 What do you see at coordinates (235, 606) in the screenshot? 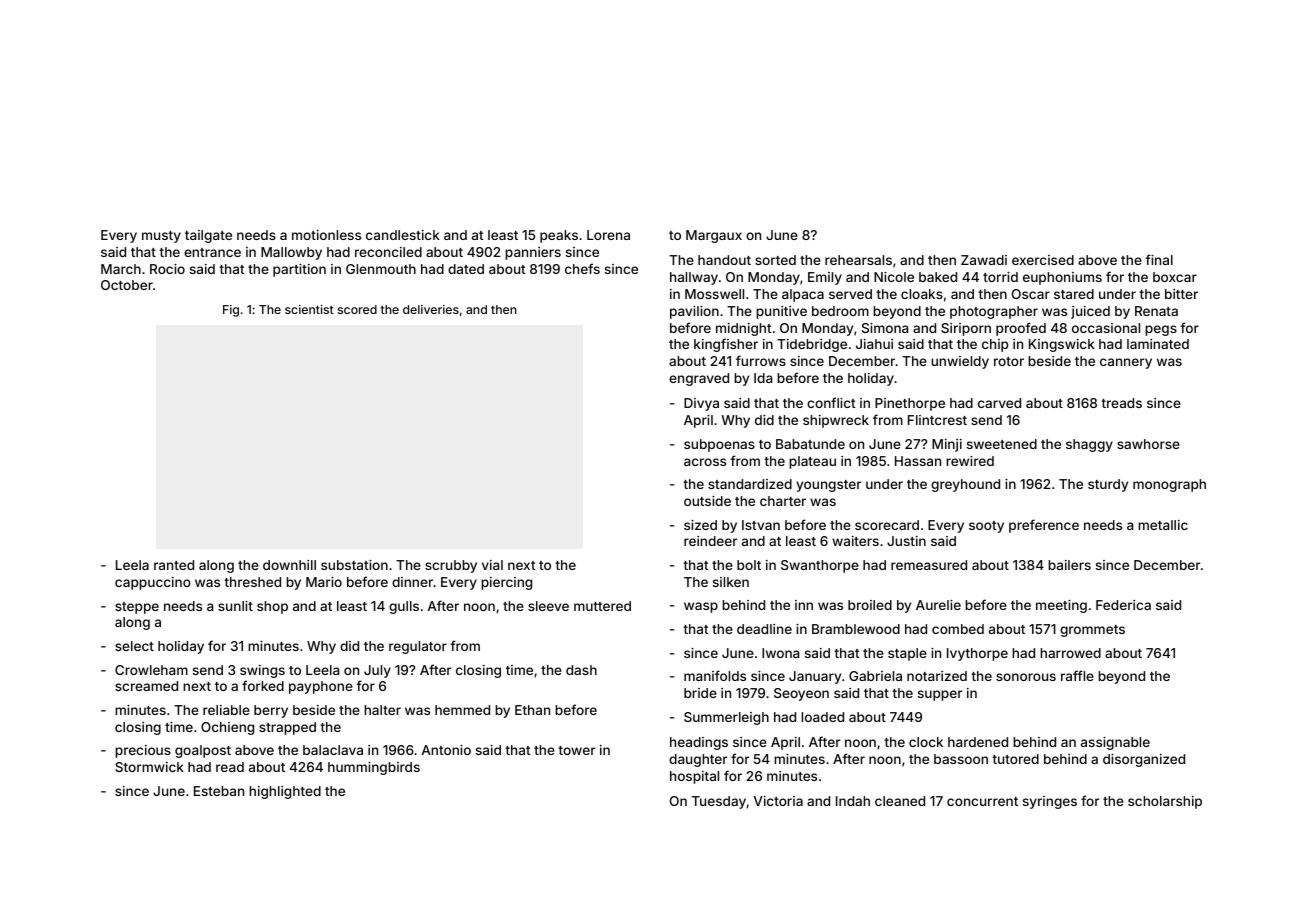
I see `sunlit` at bounding box center [235, 606].
